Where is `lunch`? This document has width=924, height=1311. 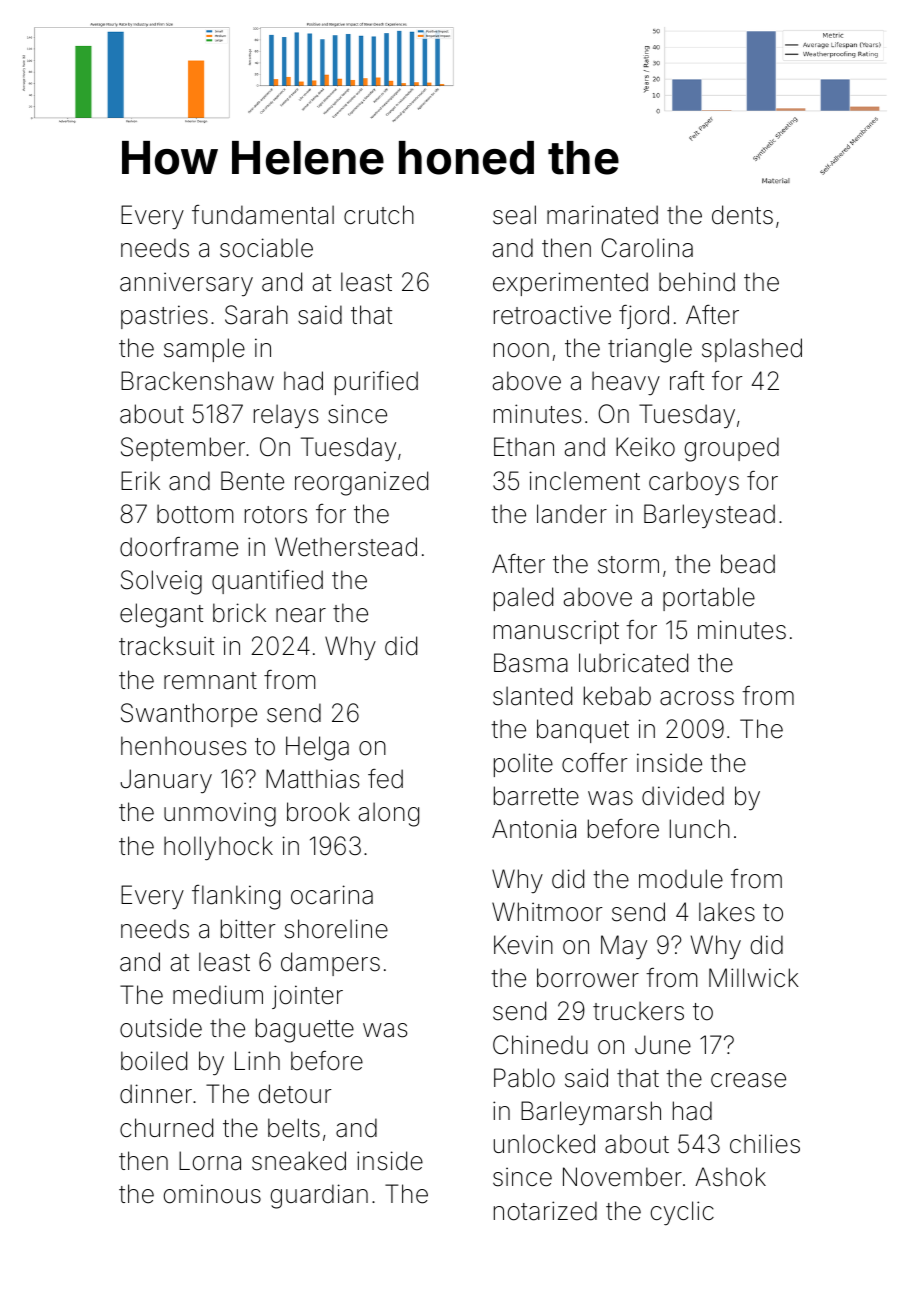 lunch is located at coordinates (700, 828).
